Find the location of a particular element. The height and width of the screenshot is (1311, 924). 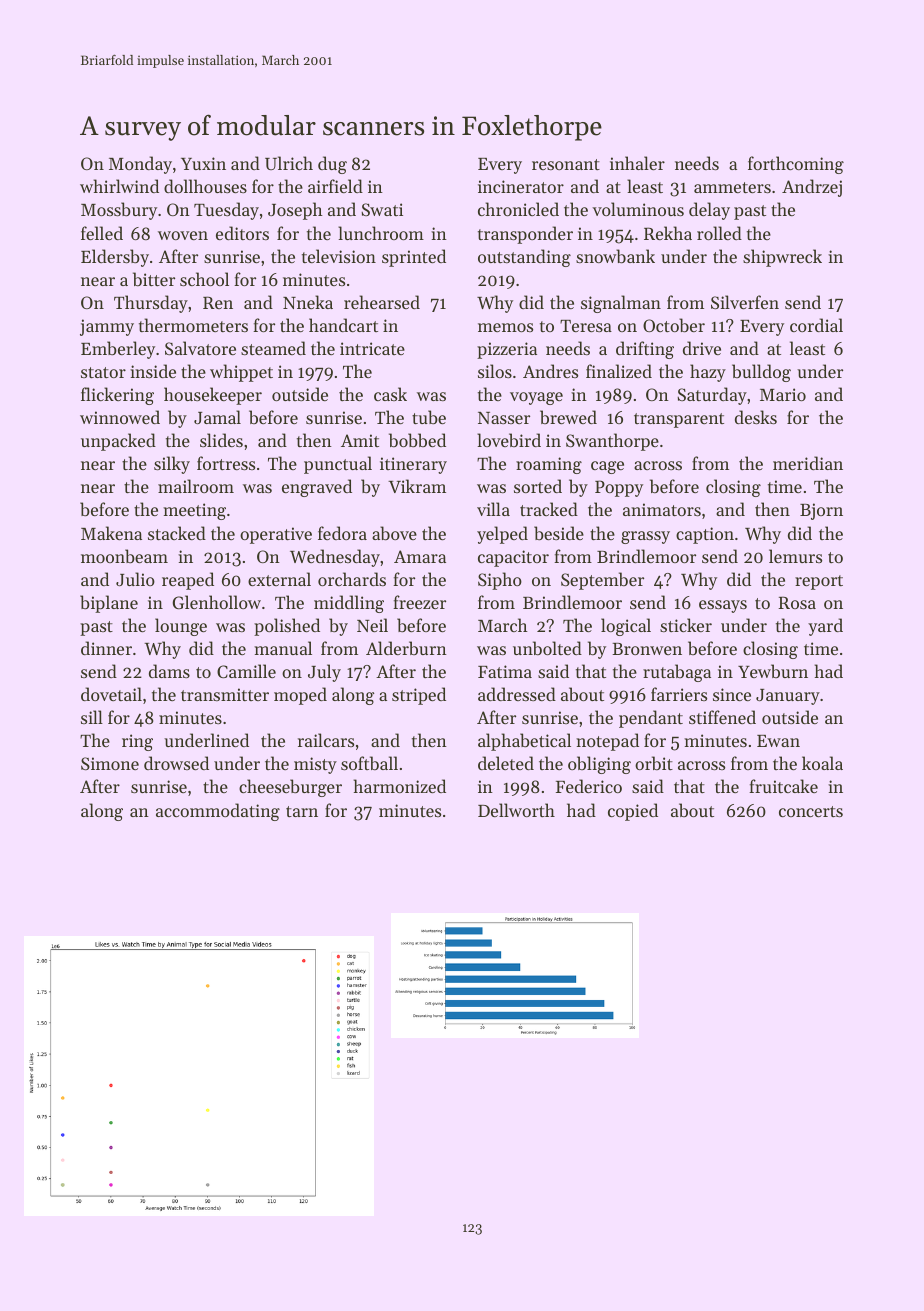

Sipho is located at coordinates (500, 581).
